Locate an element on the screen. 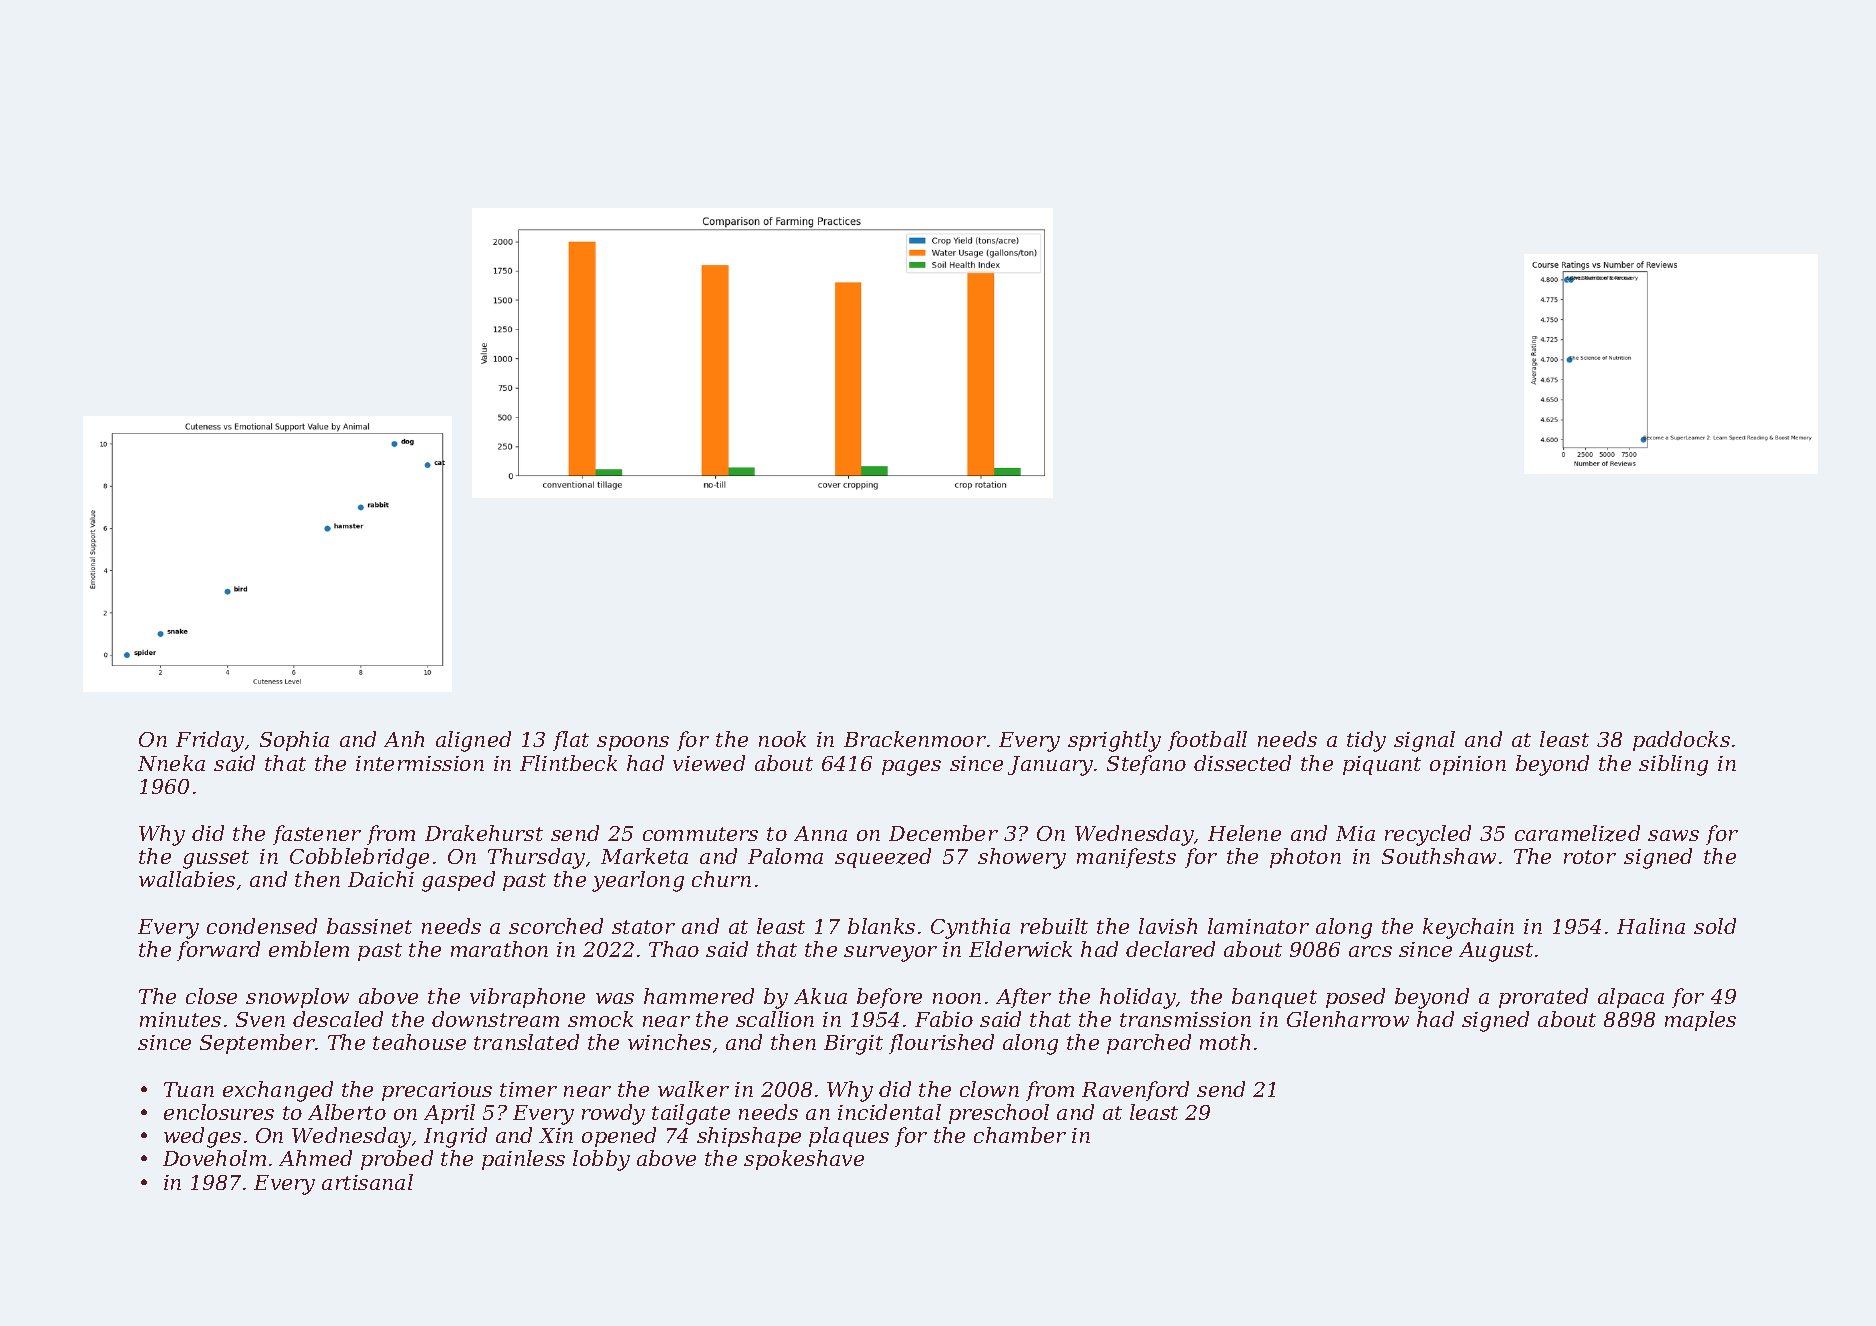 The height and width of the screenshot is (1326, 1876). smock is located at coordinates (600, 1019).
